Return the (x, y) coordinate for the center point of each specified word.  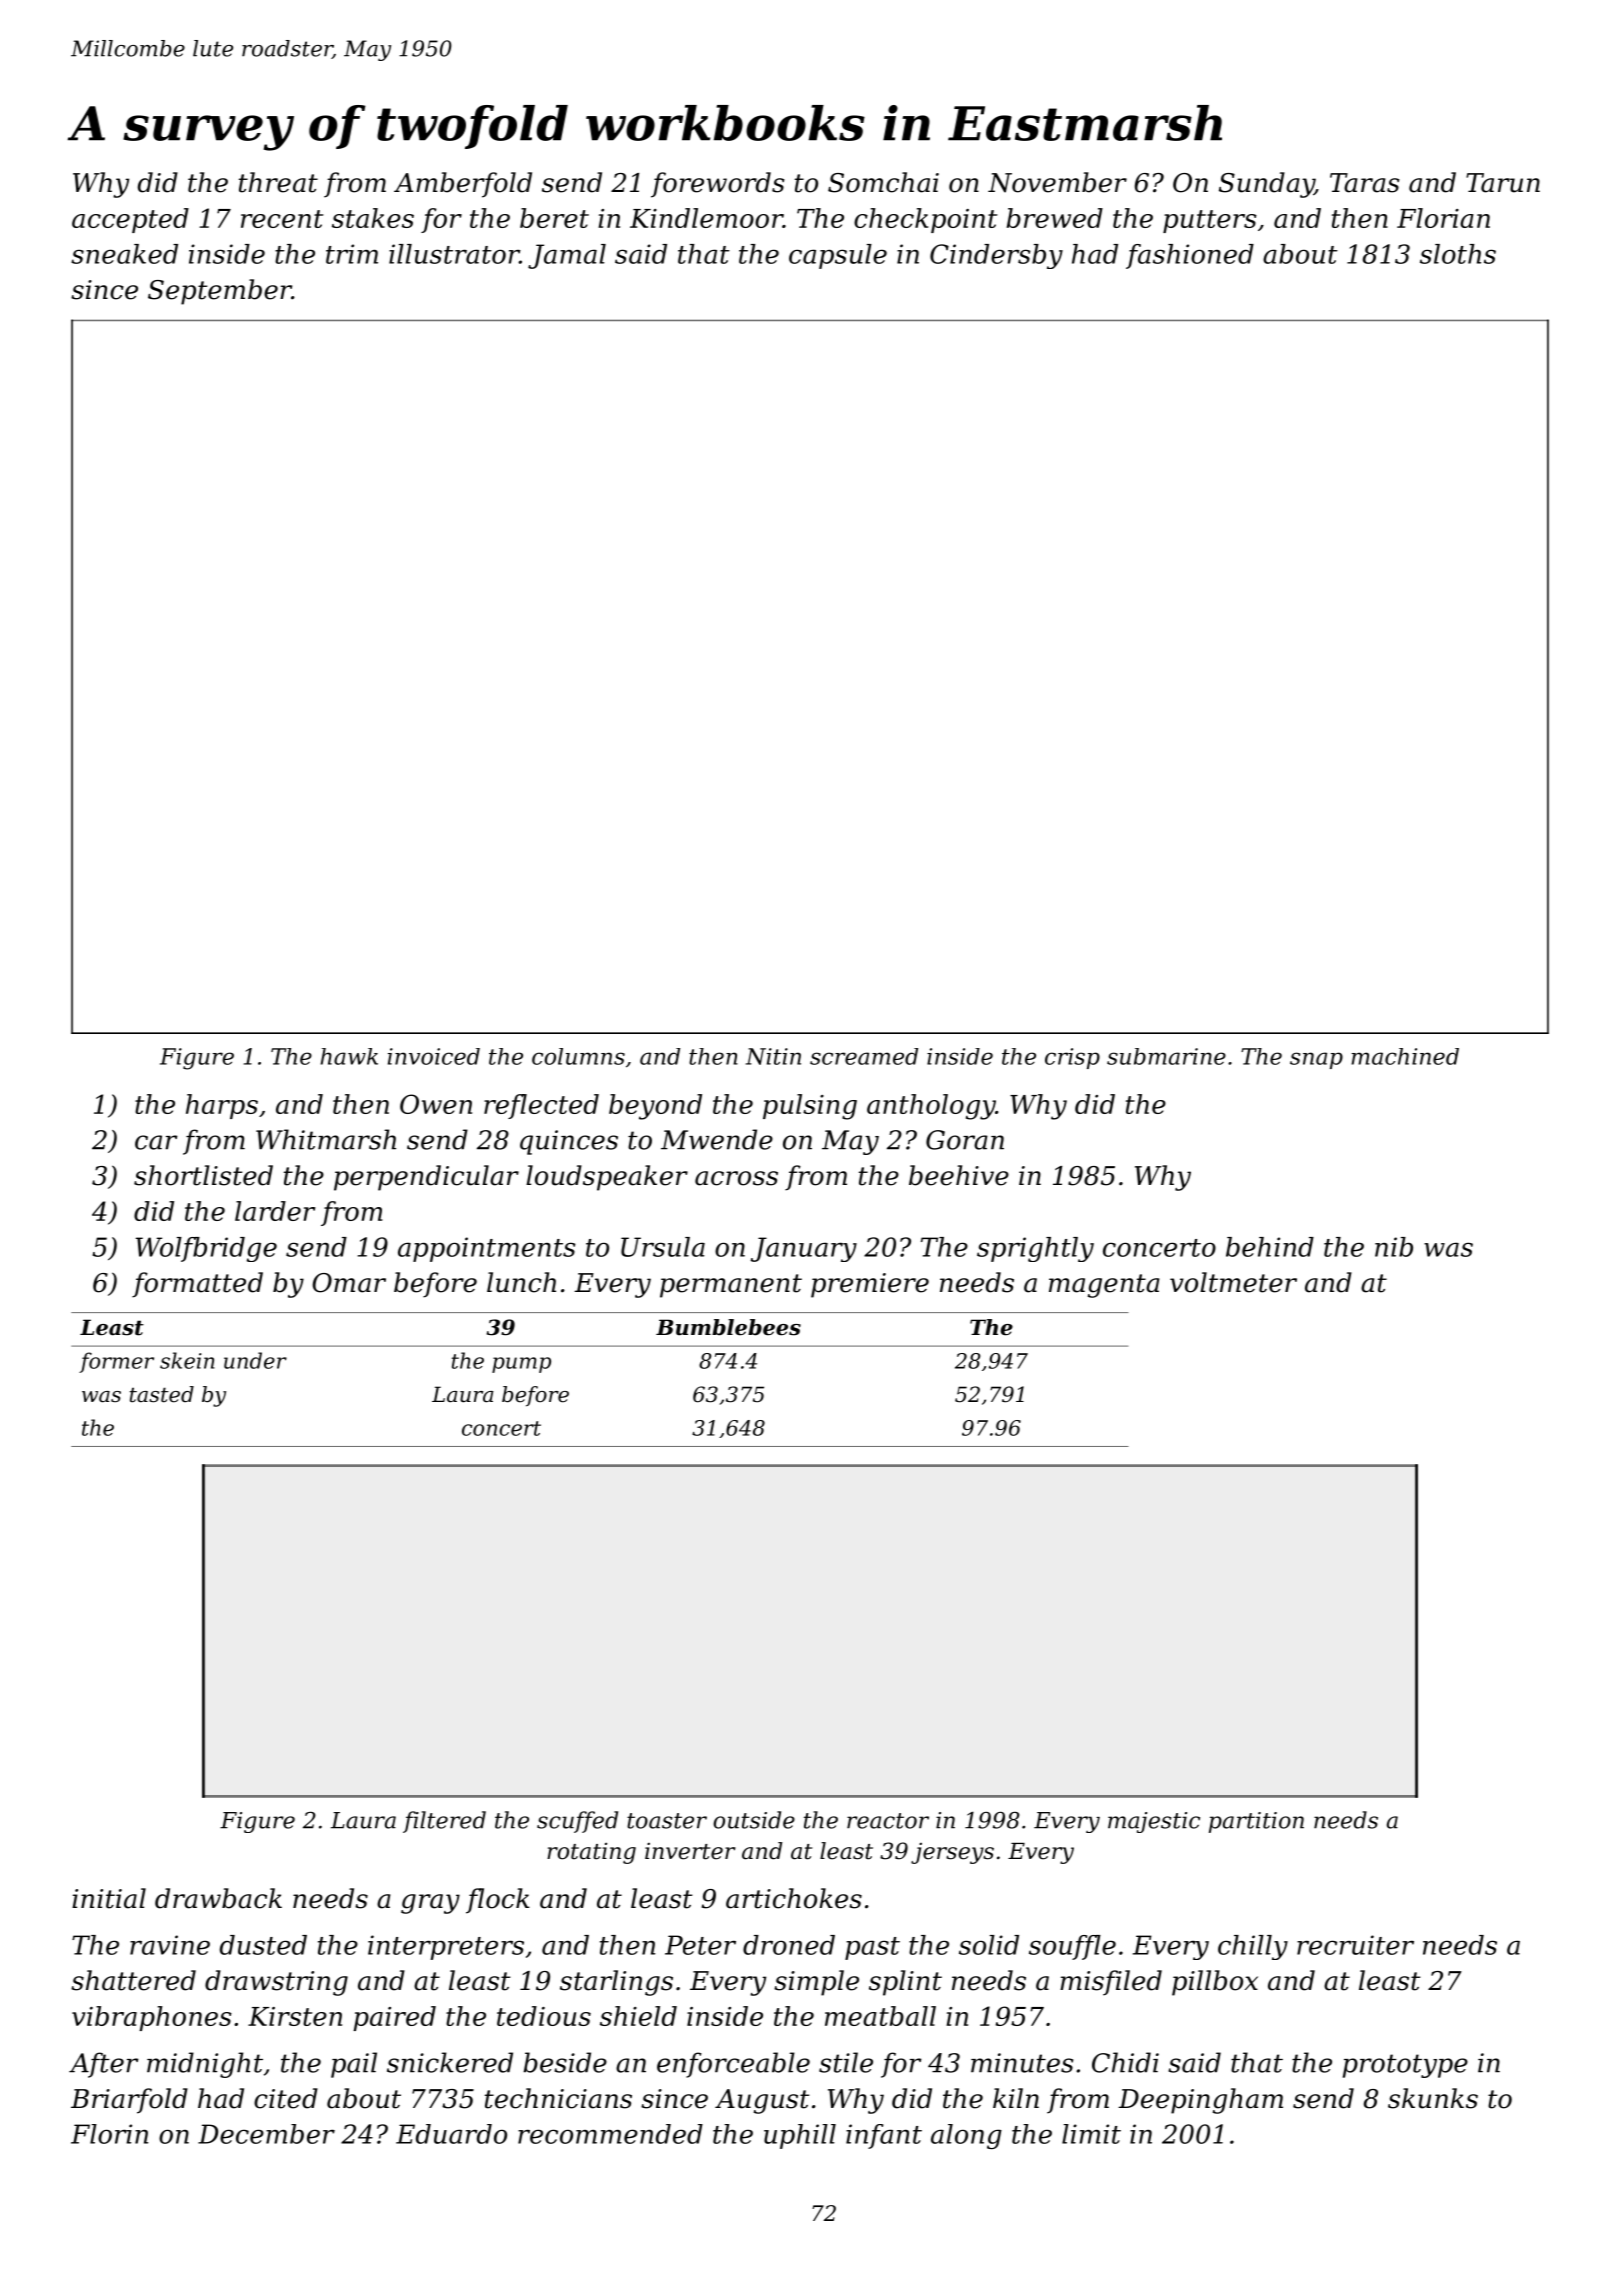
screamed (864, 1056)
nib (1394, 1247)
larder (275, 1211)
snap (1316, 1060)
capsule (838, 256)
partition (1256, 1822)
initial (109, 1898)
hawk (349, 1056)
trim (352, 254)
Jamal (567, 256)
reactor (888, 1821)
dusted (263, 1945)
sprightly (1035, 1249)
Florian (1443, 218)
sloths (1458, 254)
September (220, 292)
